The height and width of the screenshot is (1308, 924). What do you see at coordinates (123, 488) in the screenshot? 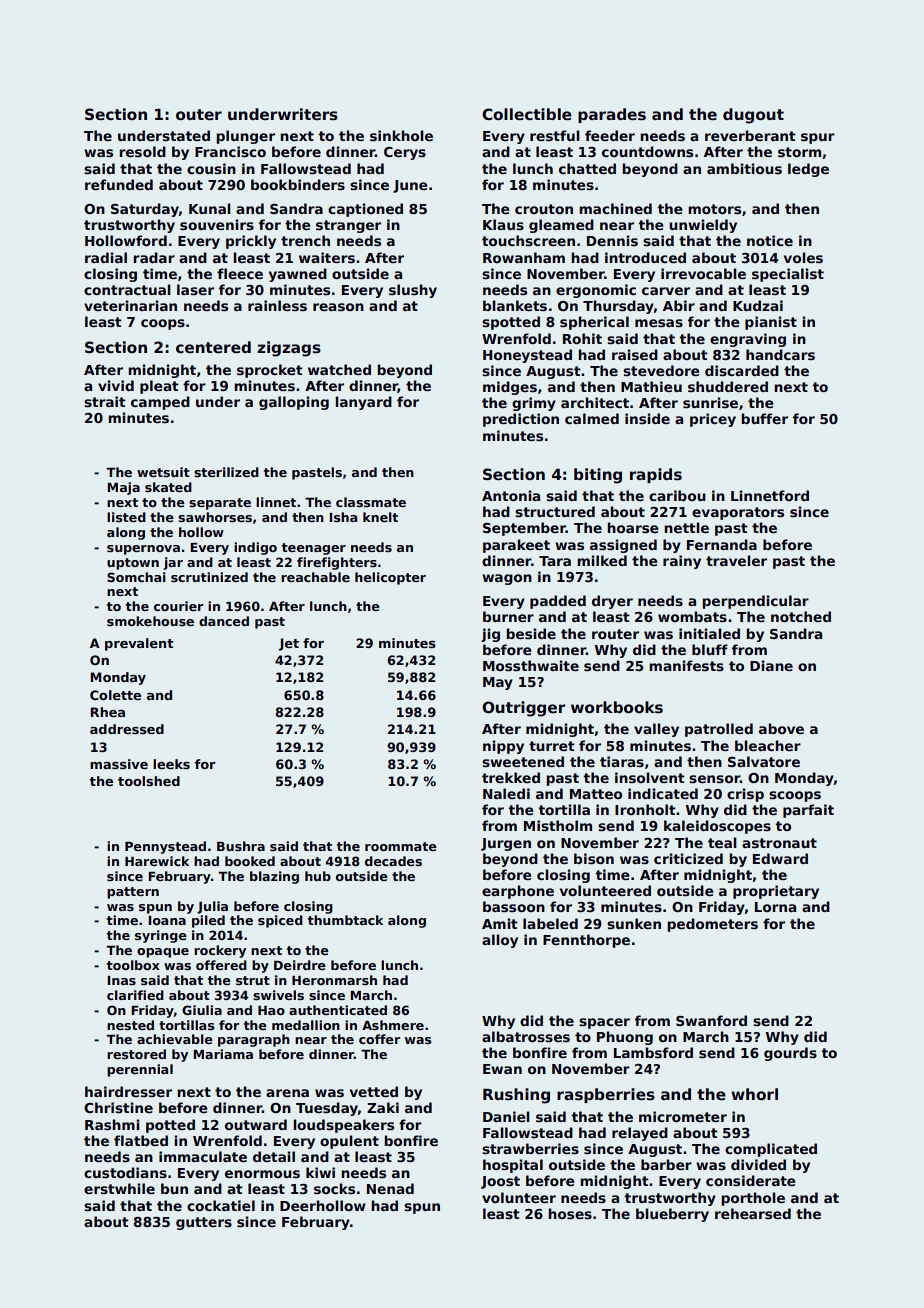
I see `Maja` at bounding box center [123, 488].
